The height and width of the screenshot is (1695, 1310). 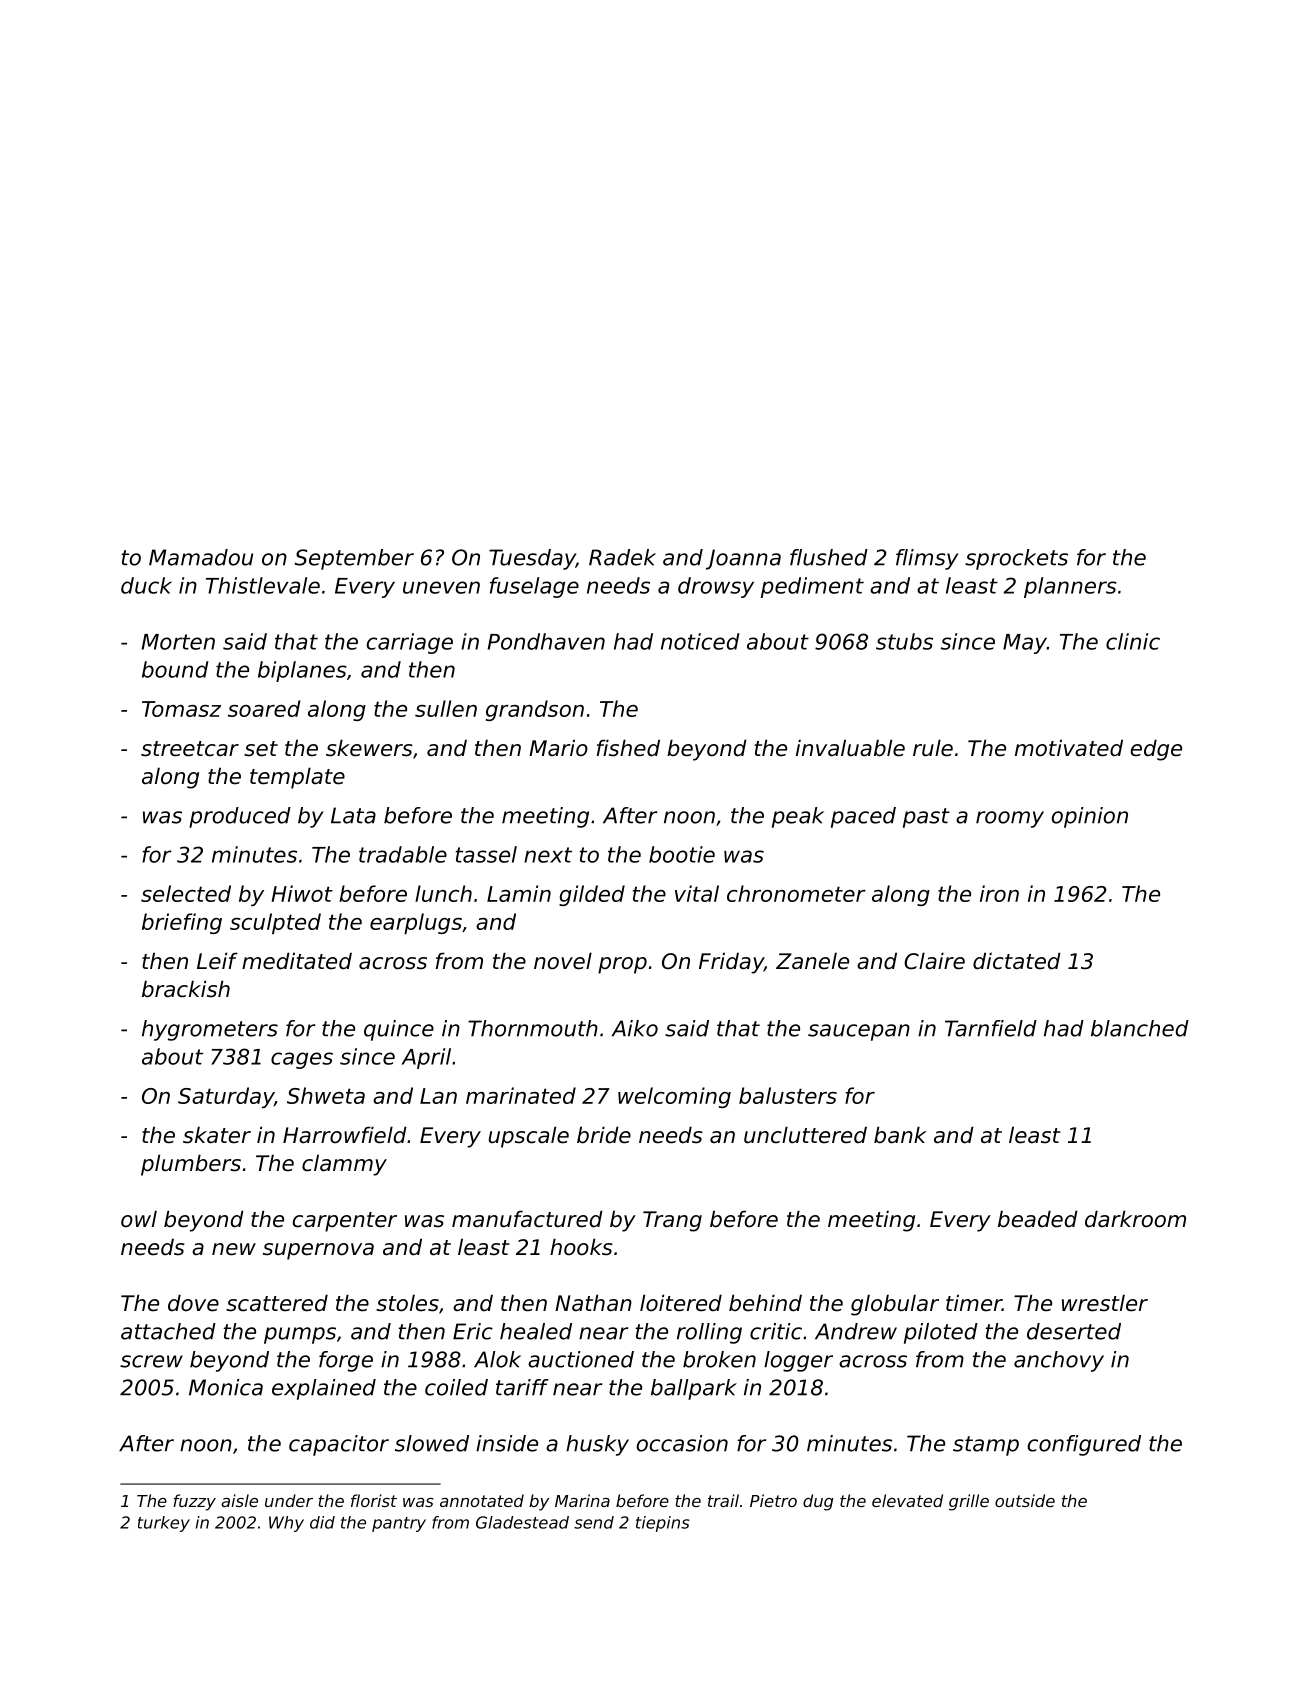 I want to click on template, so click(x=297, y=778).
